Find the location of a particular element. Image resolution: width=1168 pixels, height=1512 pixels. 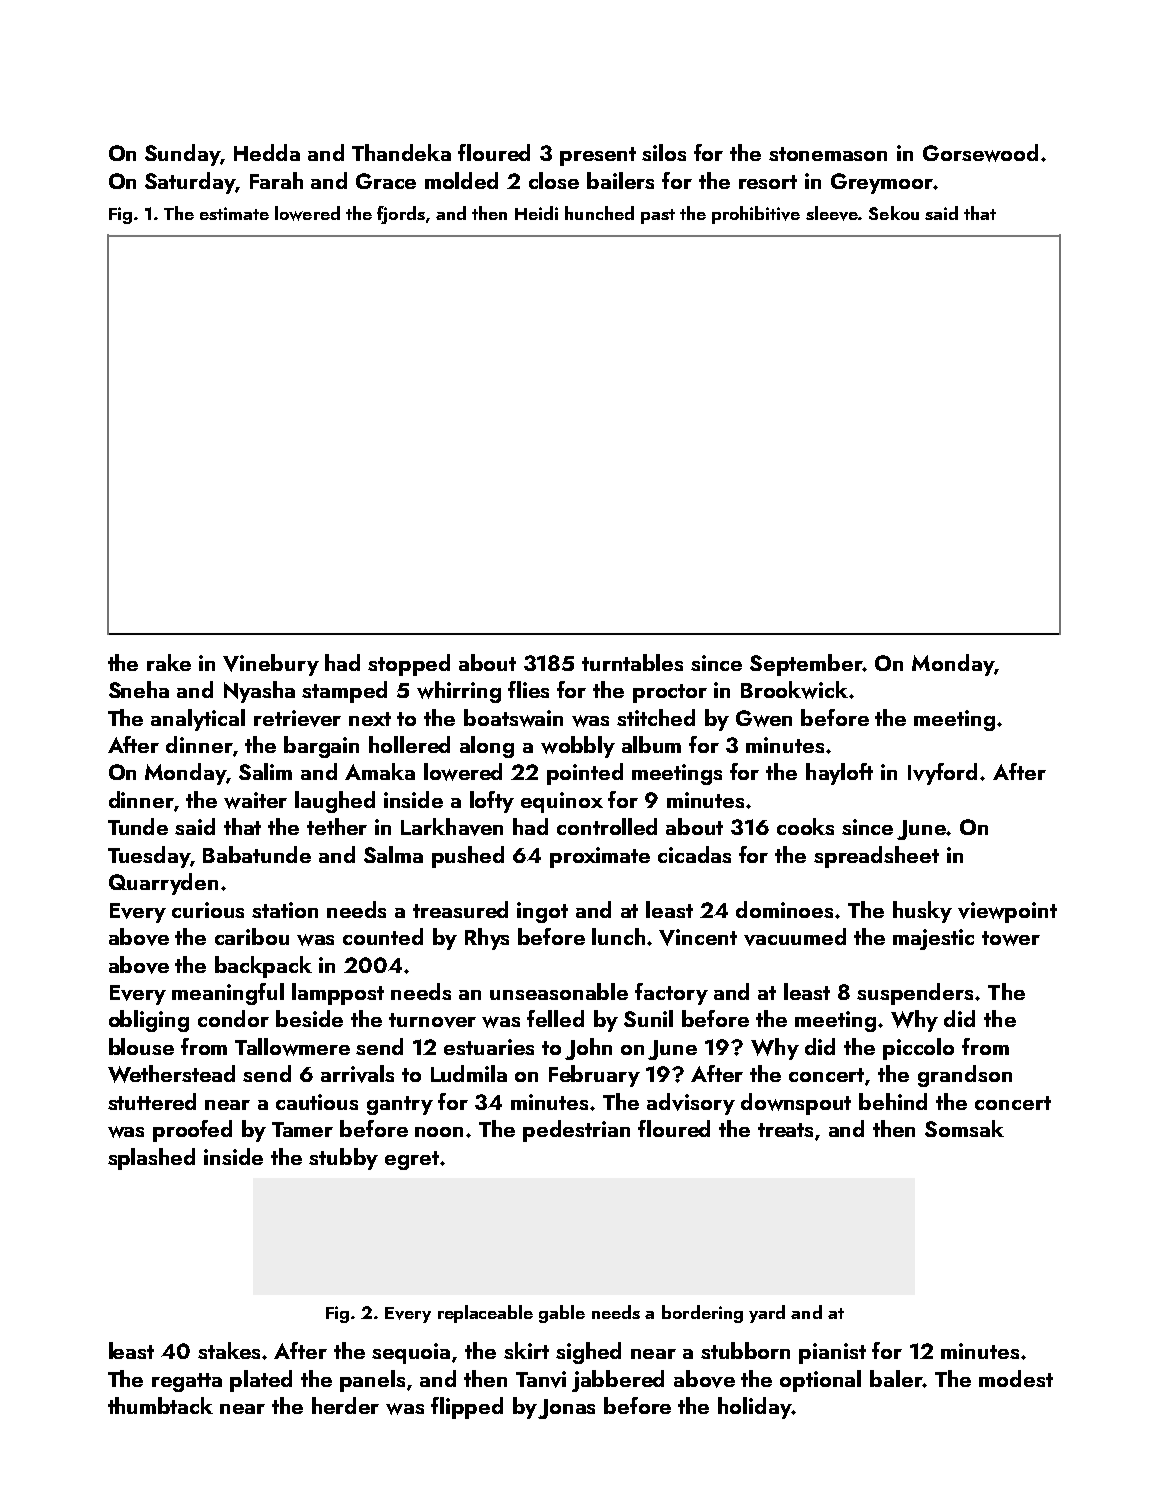

Sneha is located at coordinates (139, 689).
